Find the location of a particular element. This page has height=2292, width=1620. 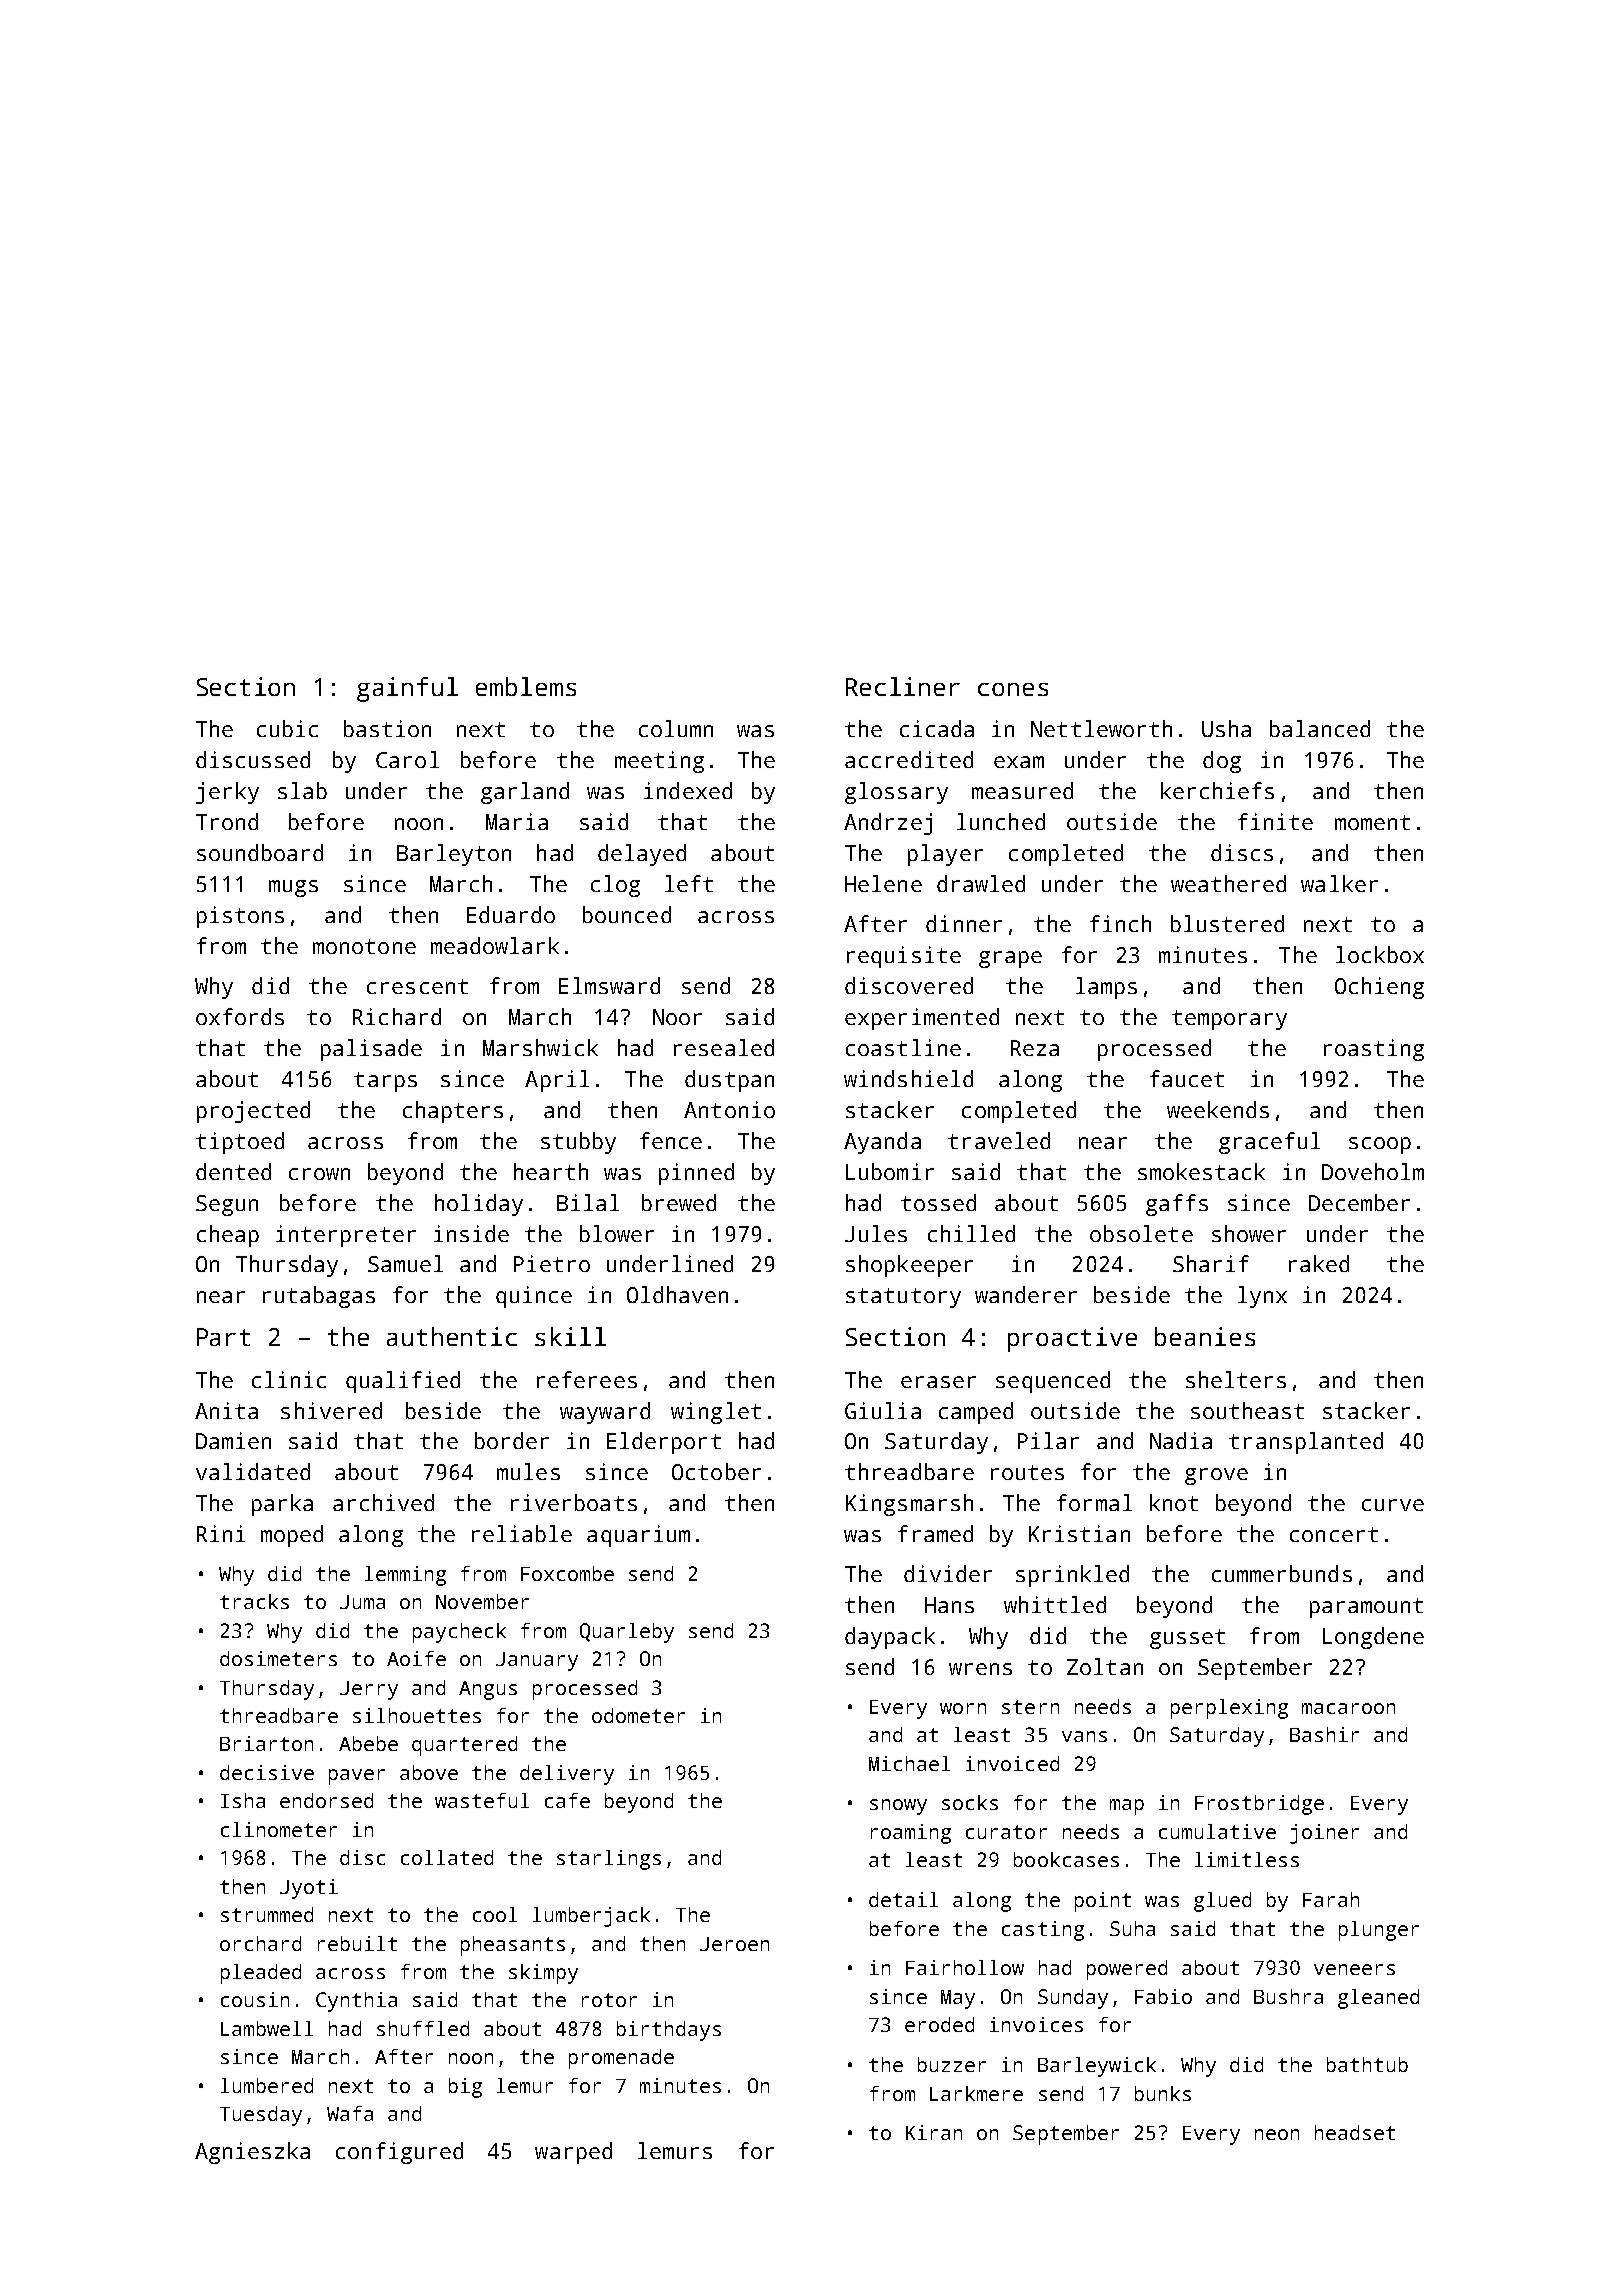

Barleyton is located at coordinates (454, 855).
